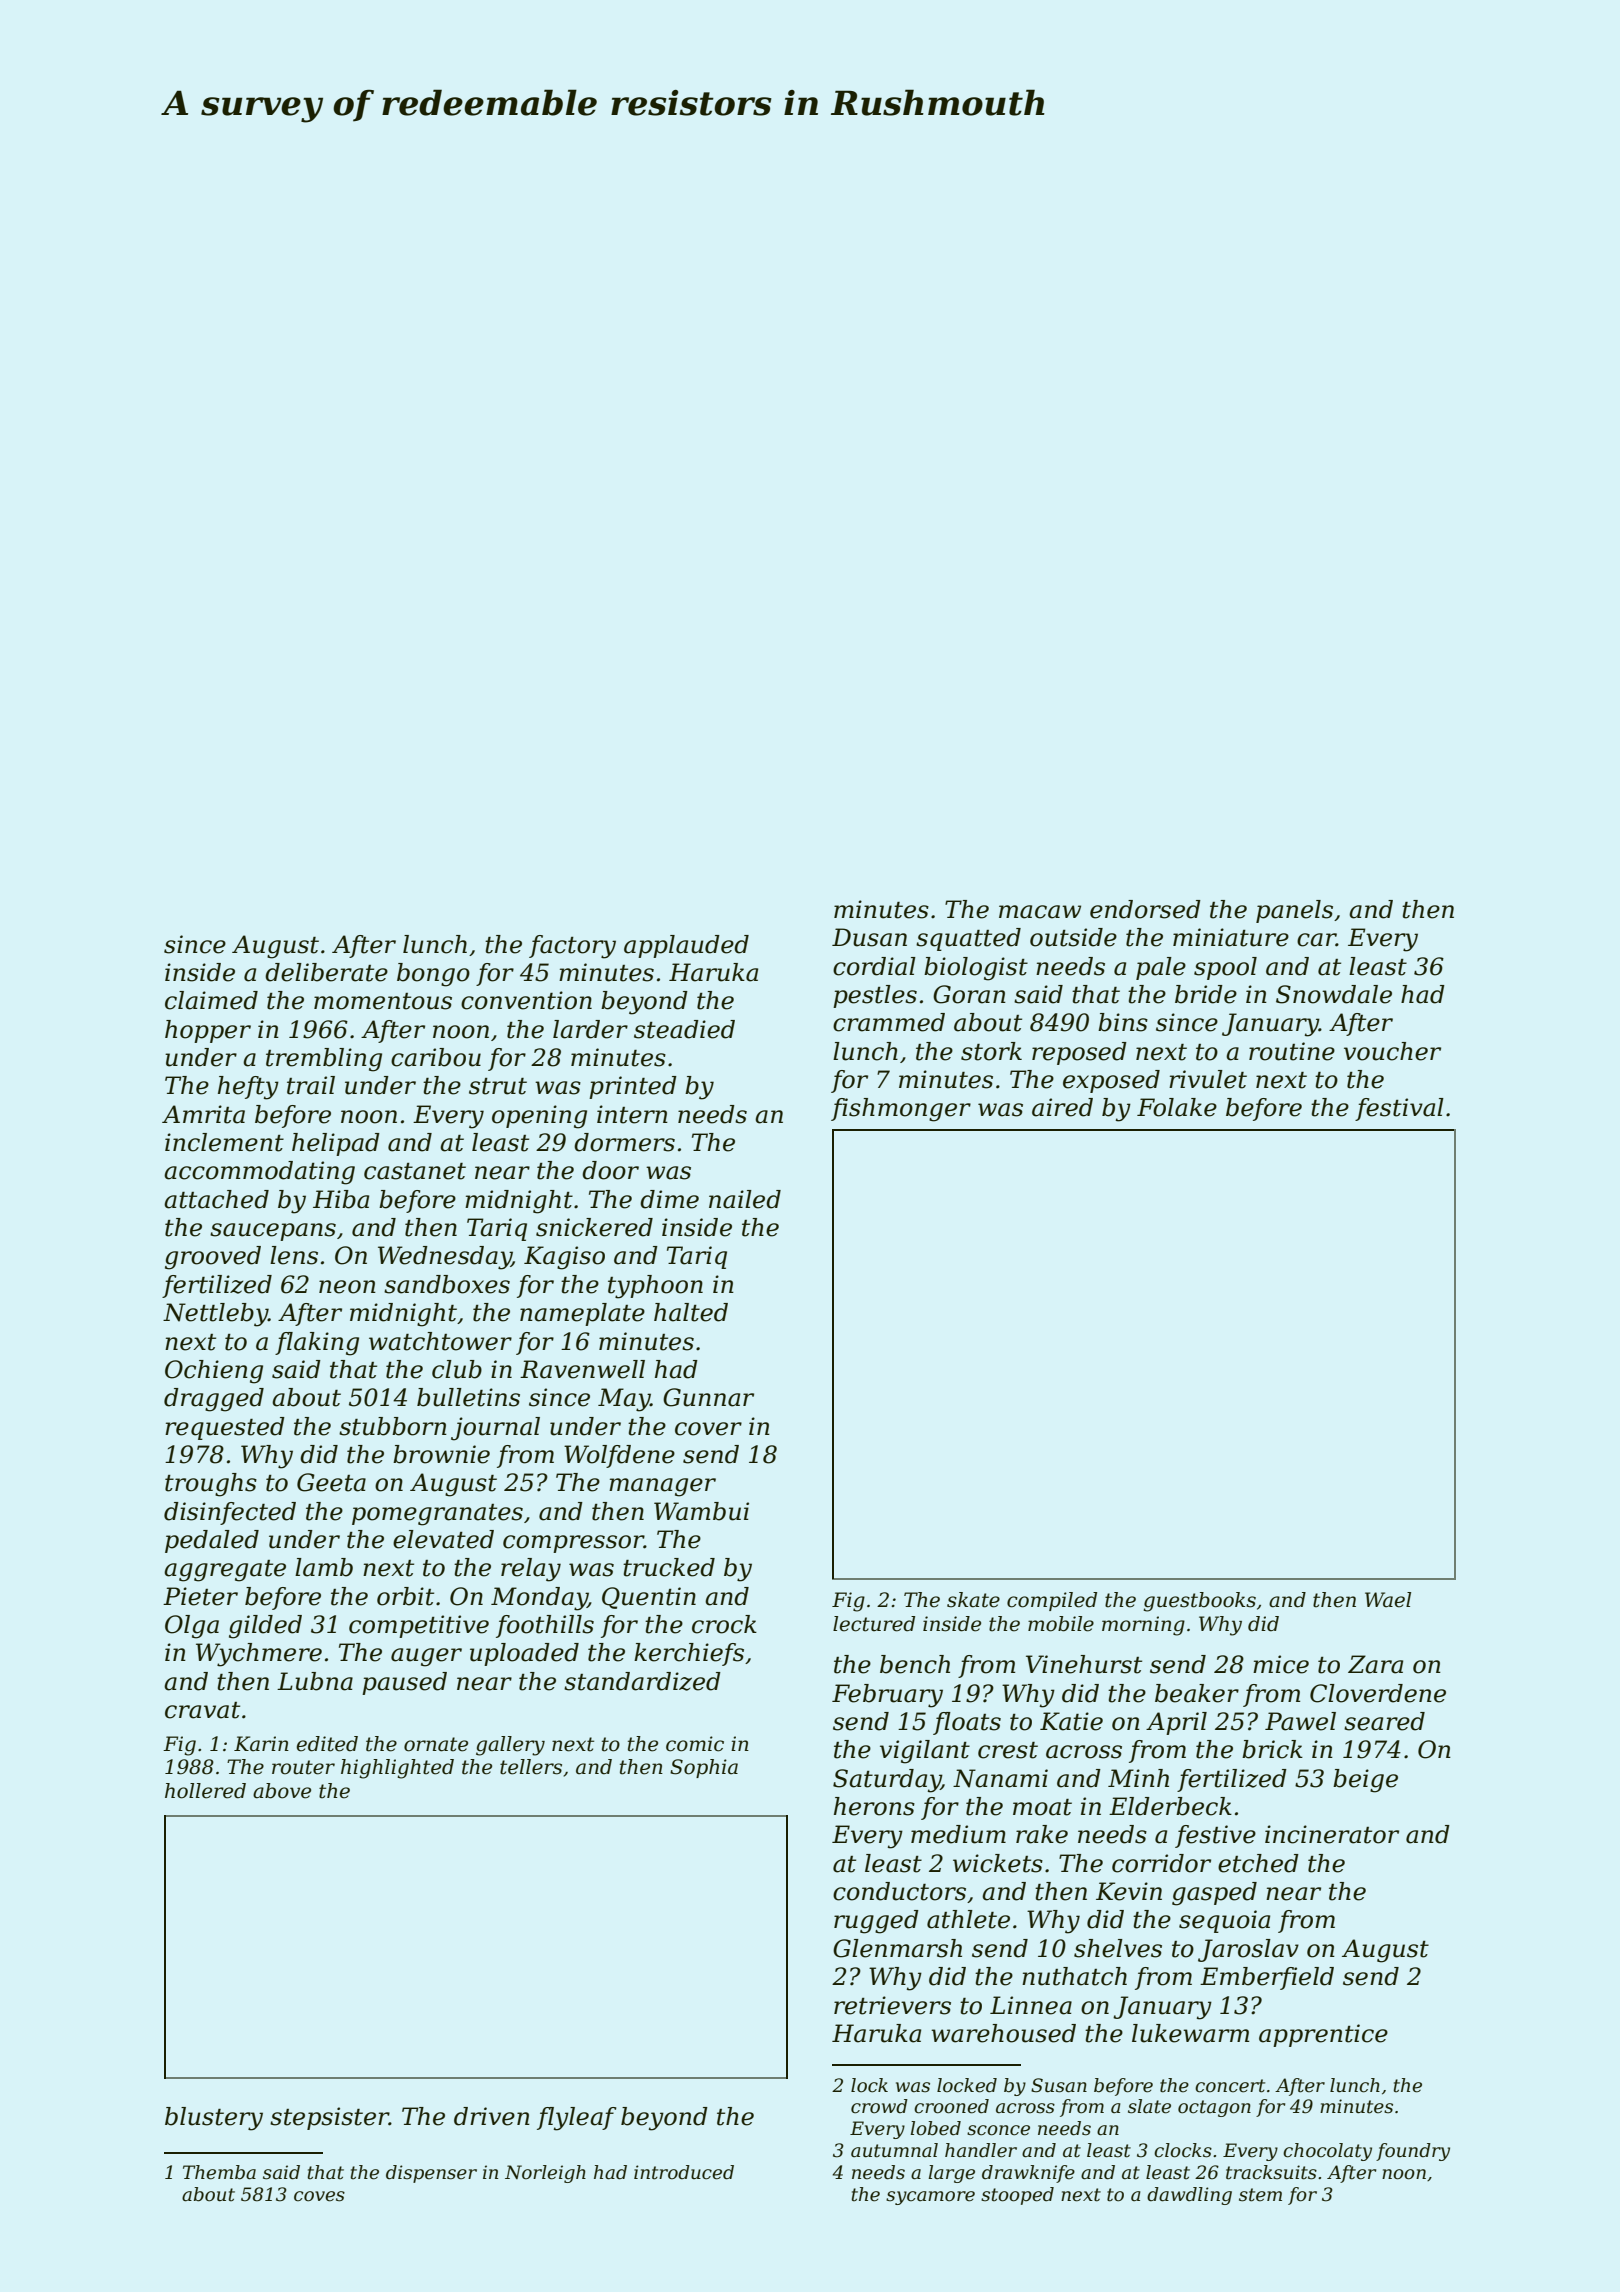 This page has width=1620, height=2292. What do you see at coordinates (573, 1544) in the page?
I see `compressor` at bounding box center [573, 1544].
